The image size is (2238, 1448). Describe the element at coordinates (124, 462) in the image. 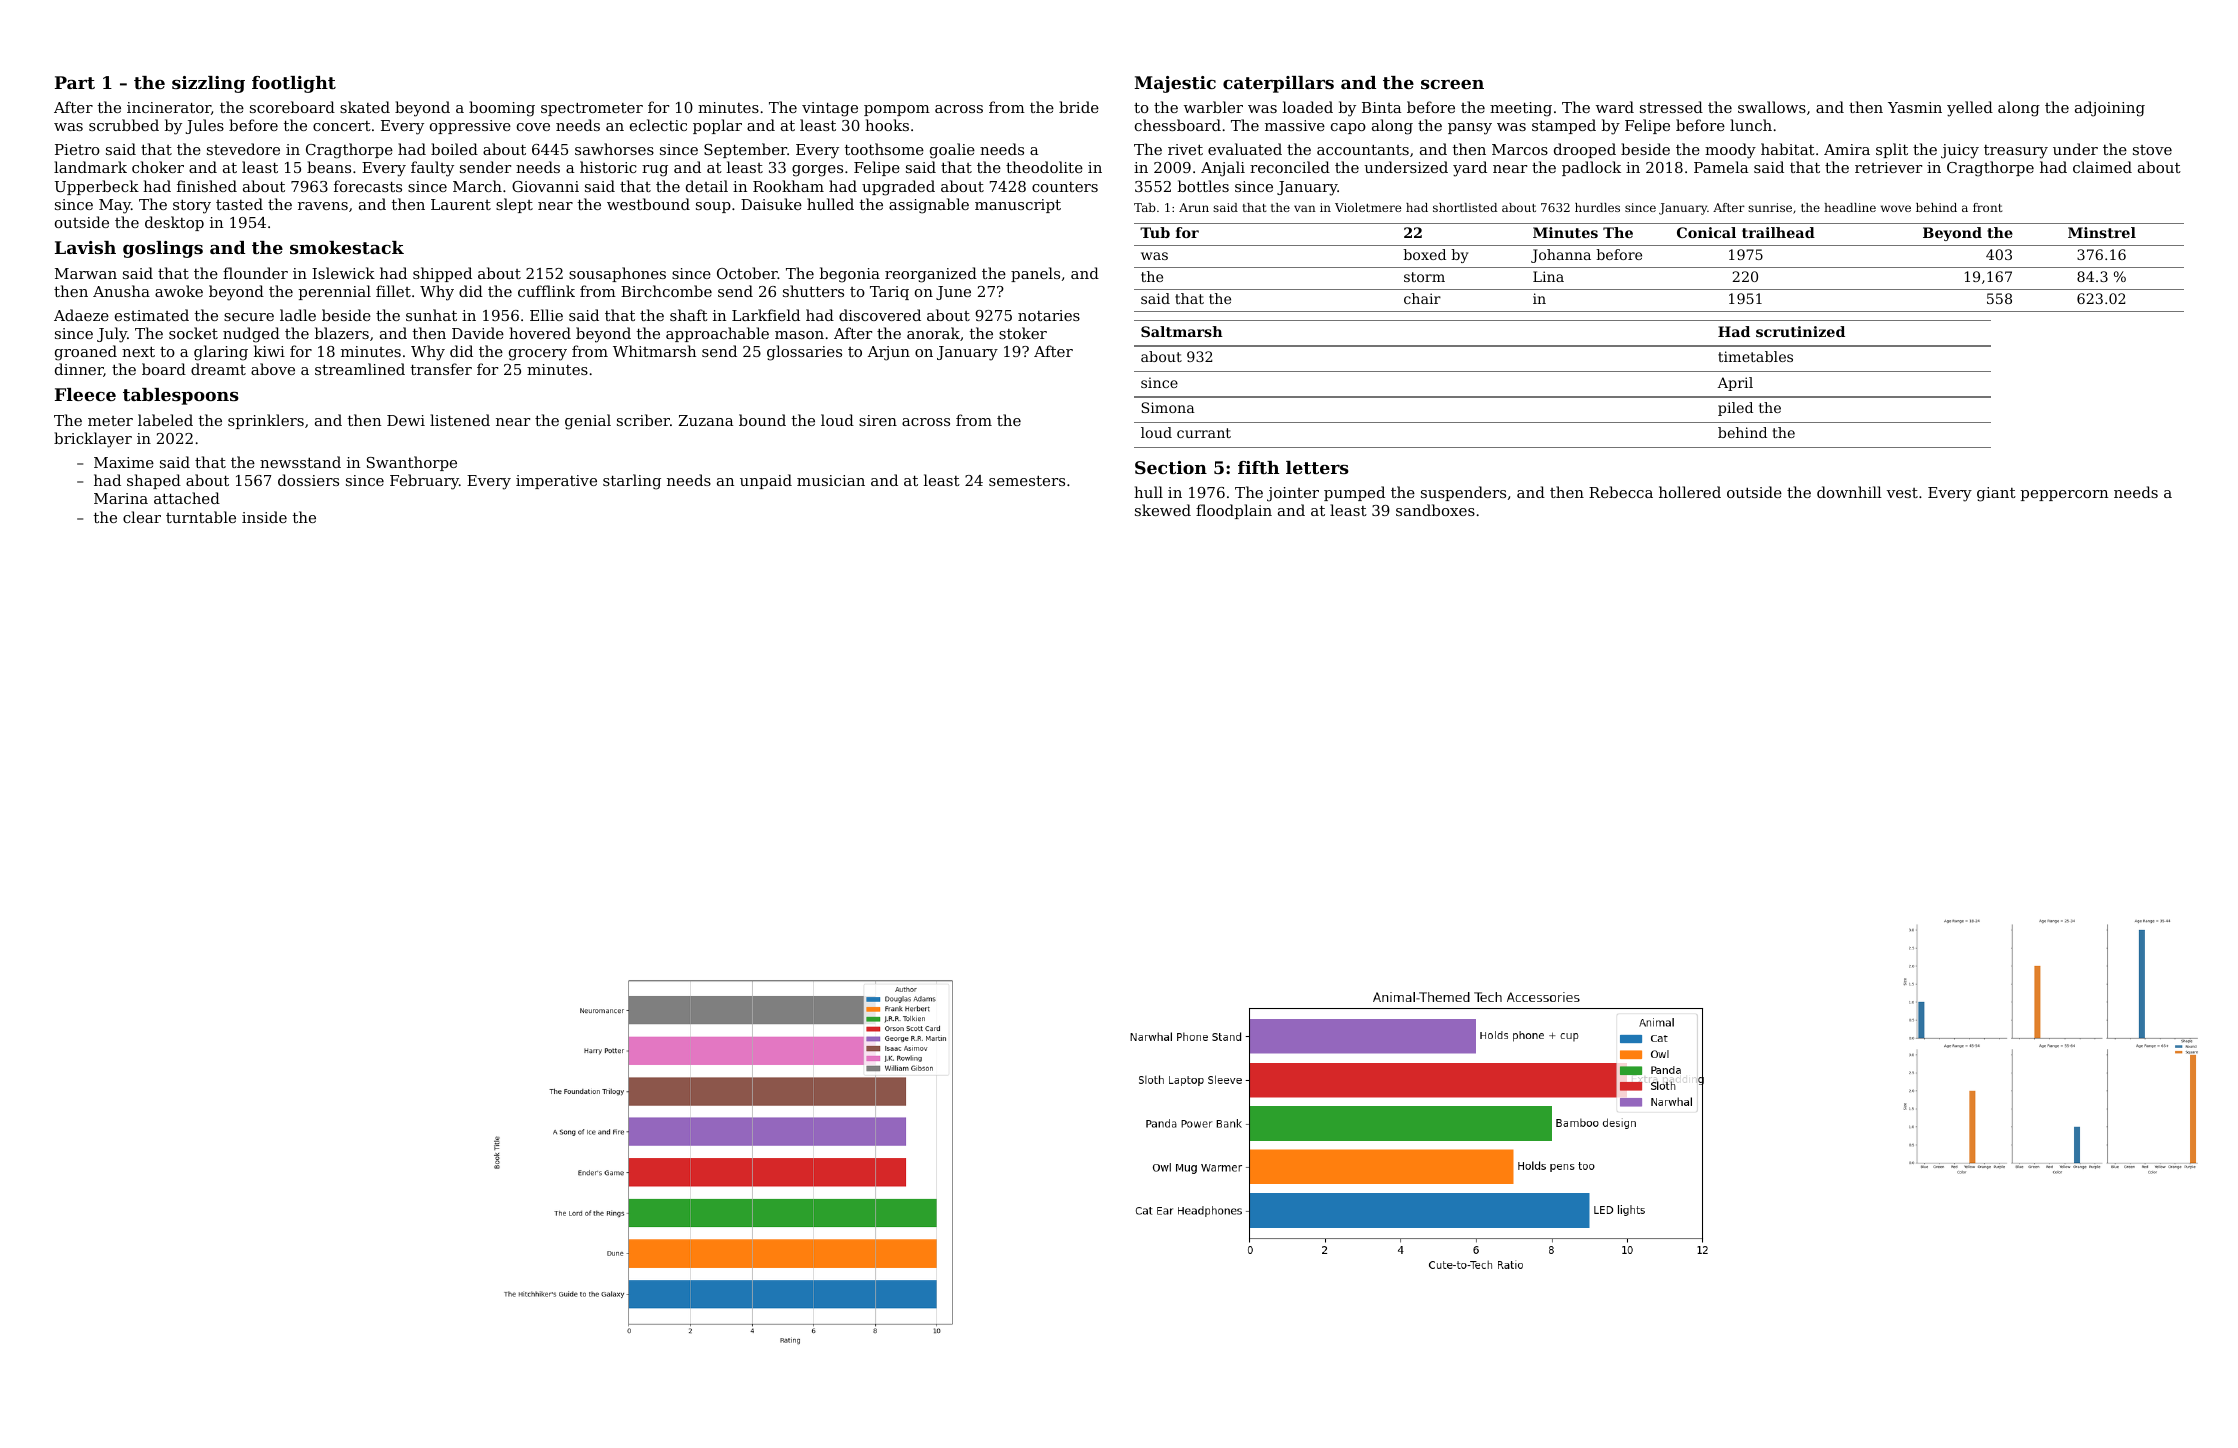

I see `Maxime` at that location.
